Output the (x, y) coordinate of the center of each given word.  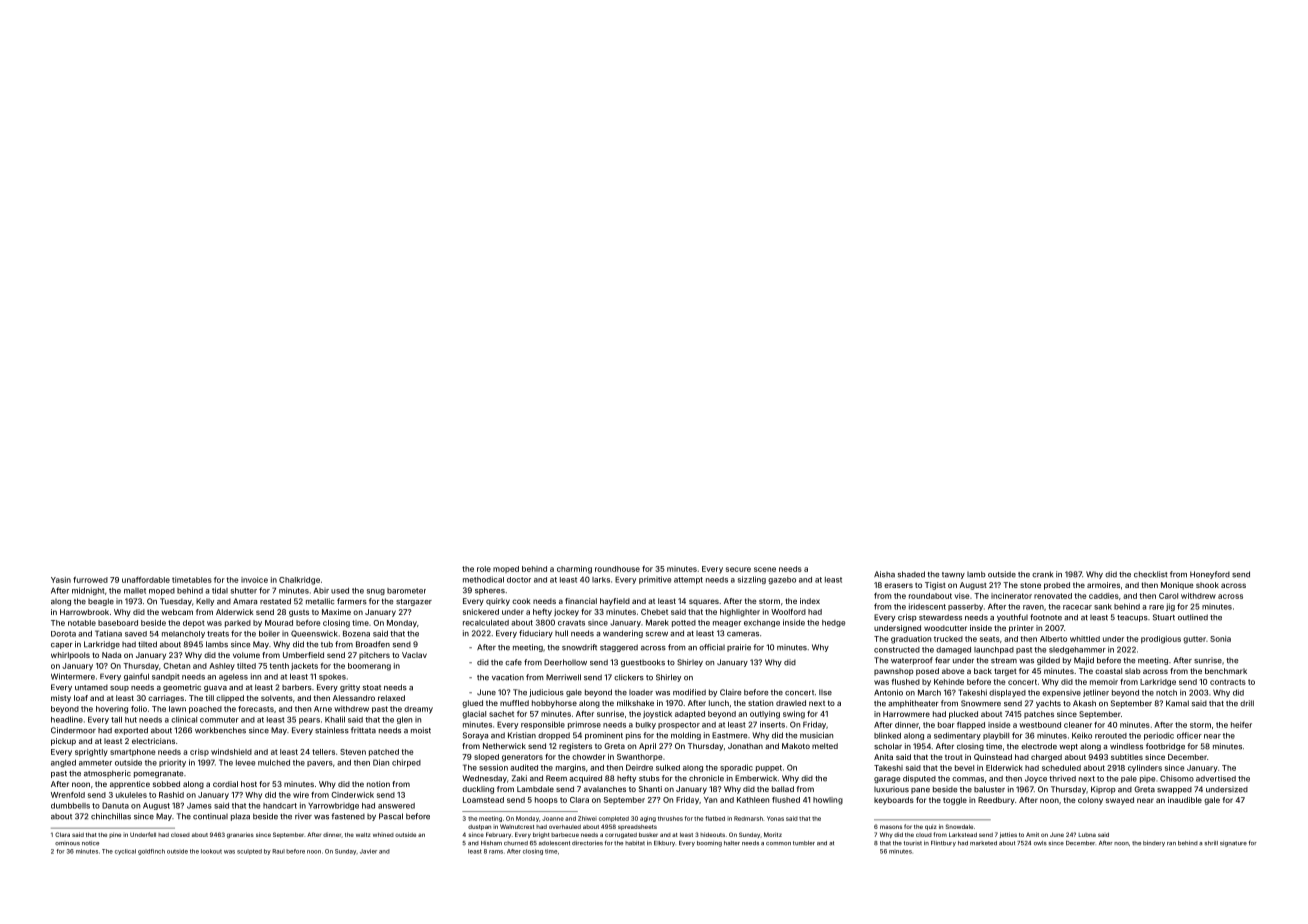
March (929, 692)
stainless (332, 730)
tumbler (804, 843)
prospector (679, 725)
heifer (1241, 725)
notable (82, 623)
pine (115, 835)
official (712, 647)
